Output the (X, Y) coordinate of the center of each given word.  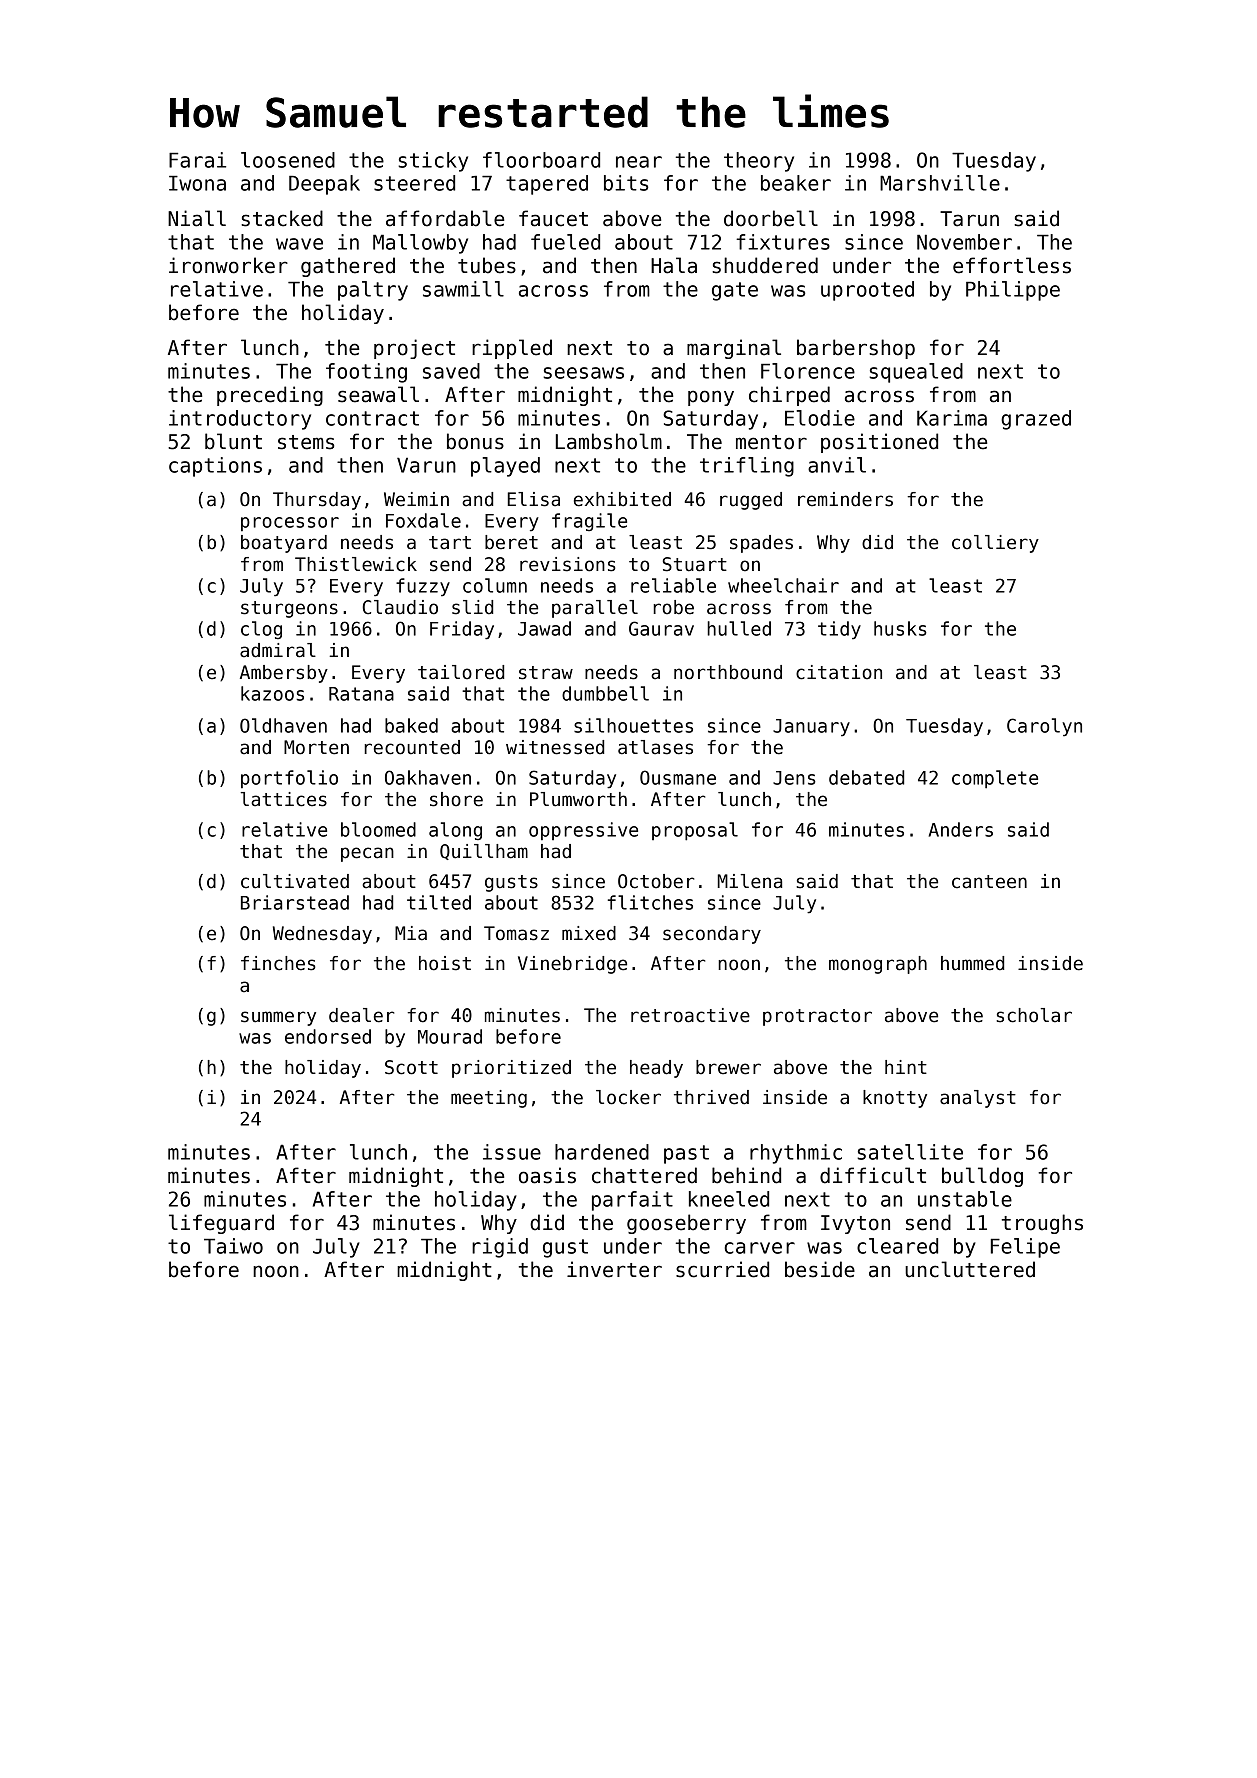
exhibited (622, 499)
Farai (197, 160)
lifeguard (221, 1224)
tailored (461, 672)
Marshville (940, 183)
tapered (547, 185)
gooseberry (686, 1224)
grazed (1036, 420)
